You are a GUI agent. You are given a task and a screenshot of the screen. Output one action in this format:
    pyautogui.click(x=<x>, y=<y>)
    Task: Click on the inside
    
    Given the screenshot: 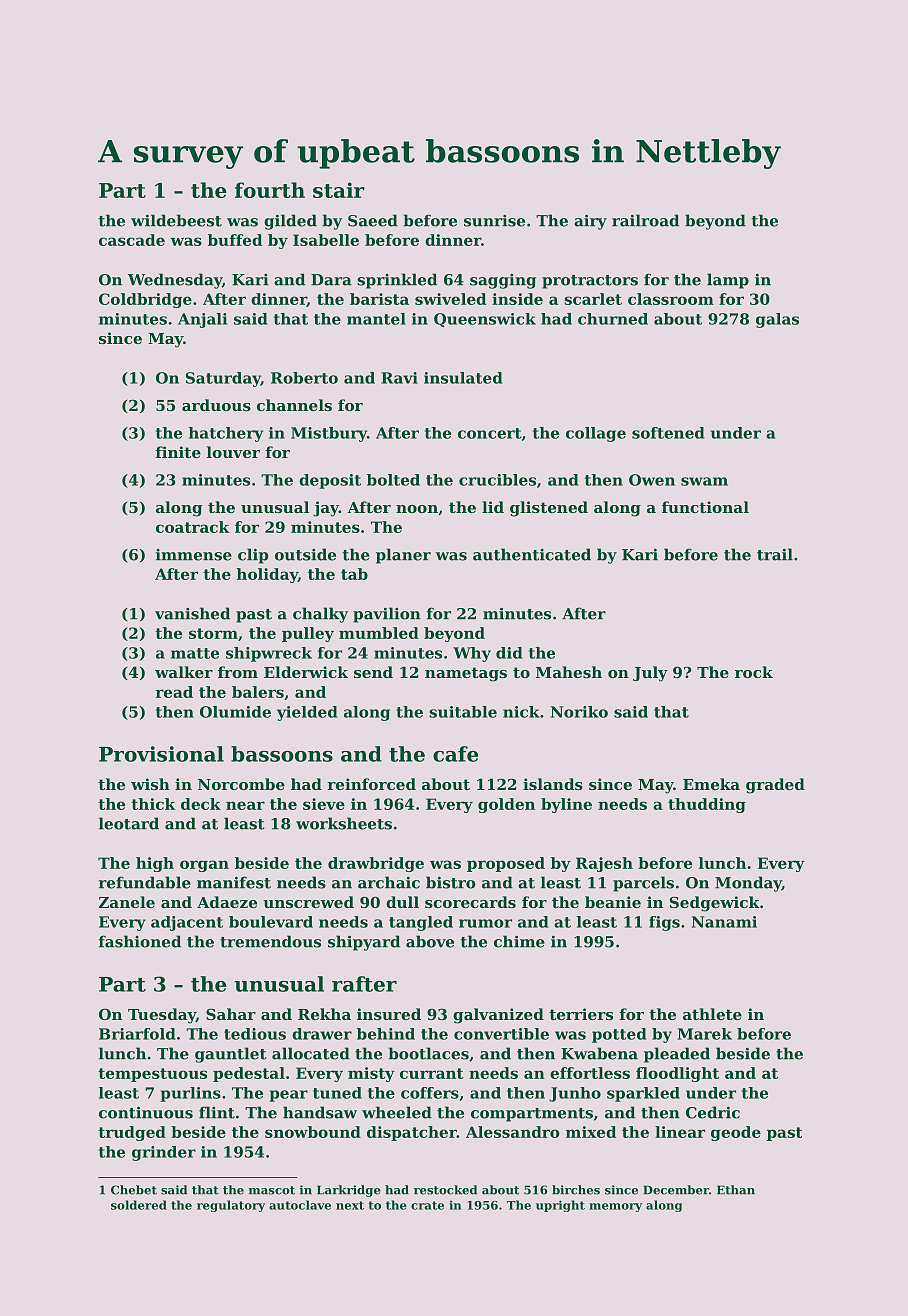 What is the action you would take?
    pyautogui.click(x=517, y=299)
